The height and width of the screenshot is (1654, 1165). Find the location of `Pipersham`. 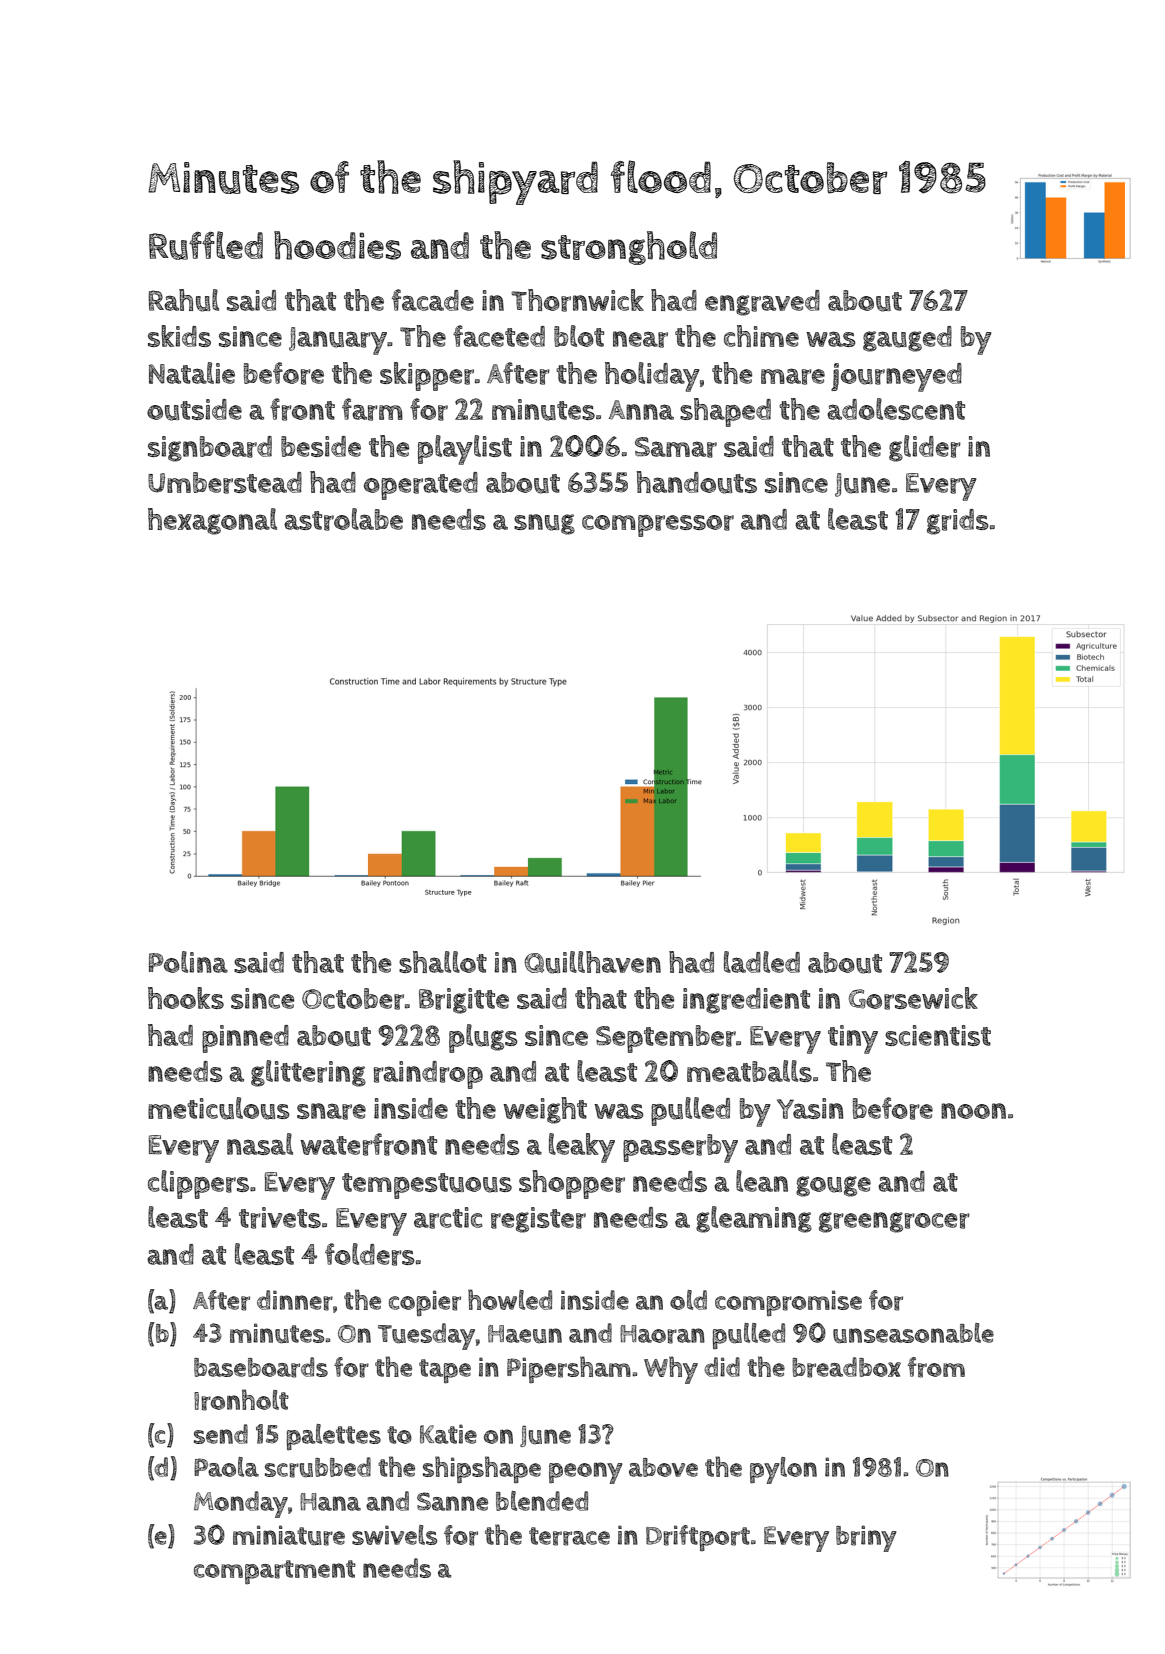

Pipersham is located at coordinates (569, 1370).
